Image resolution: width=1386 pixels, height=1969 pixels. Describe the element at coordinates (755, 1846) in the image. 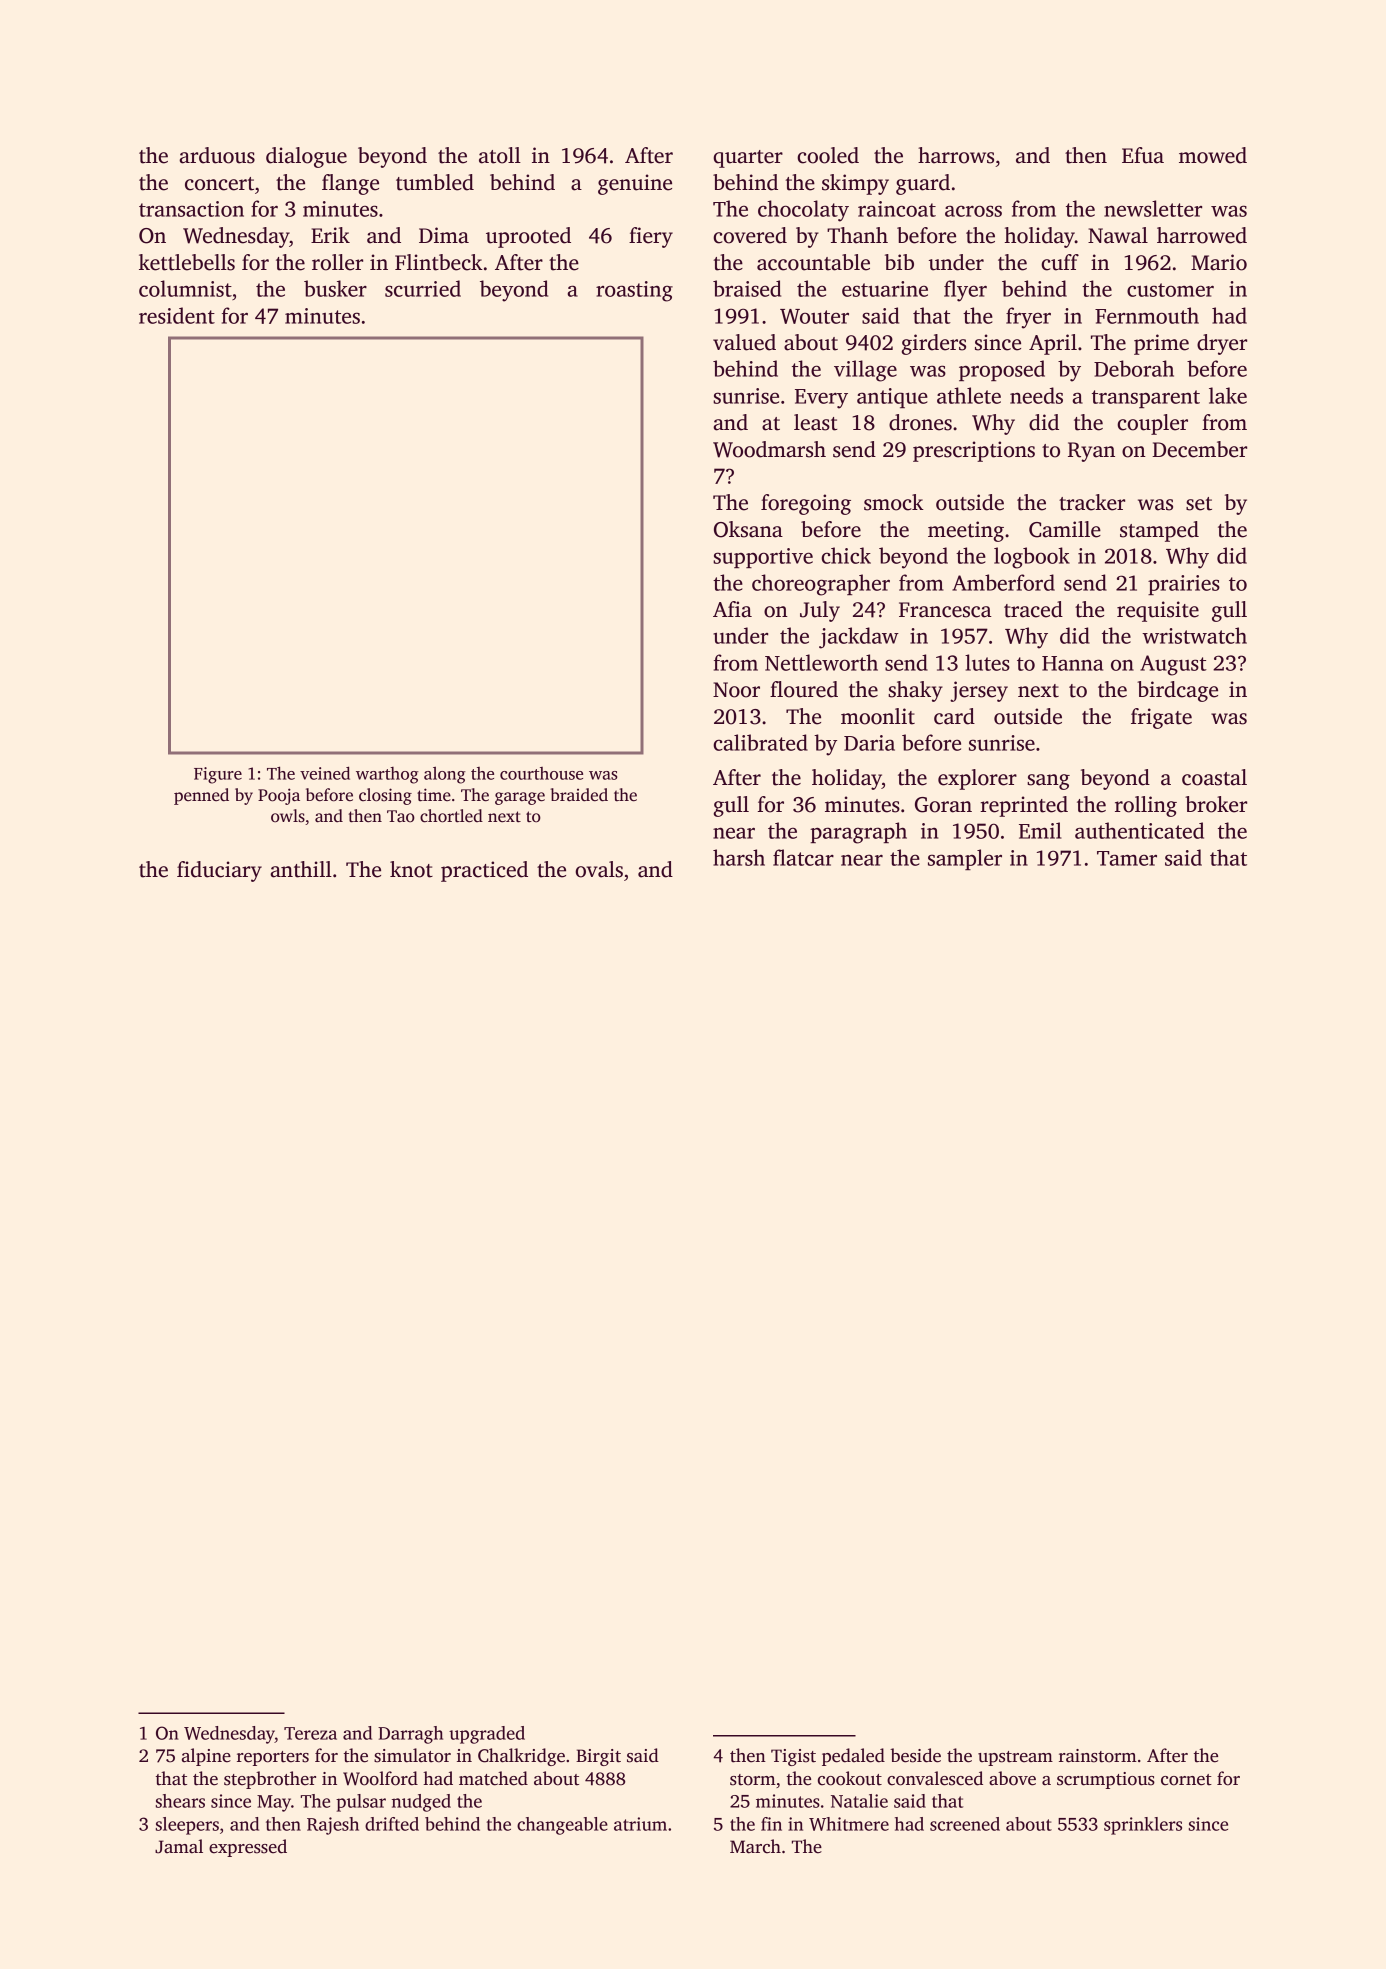

I see `March` at that location.
